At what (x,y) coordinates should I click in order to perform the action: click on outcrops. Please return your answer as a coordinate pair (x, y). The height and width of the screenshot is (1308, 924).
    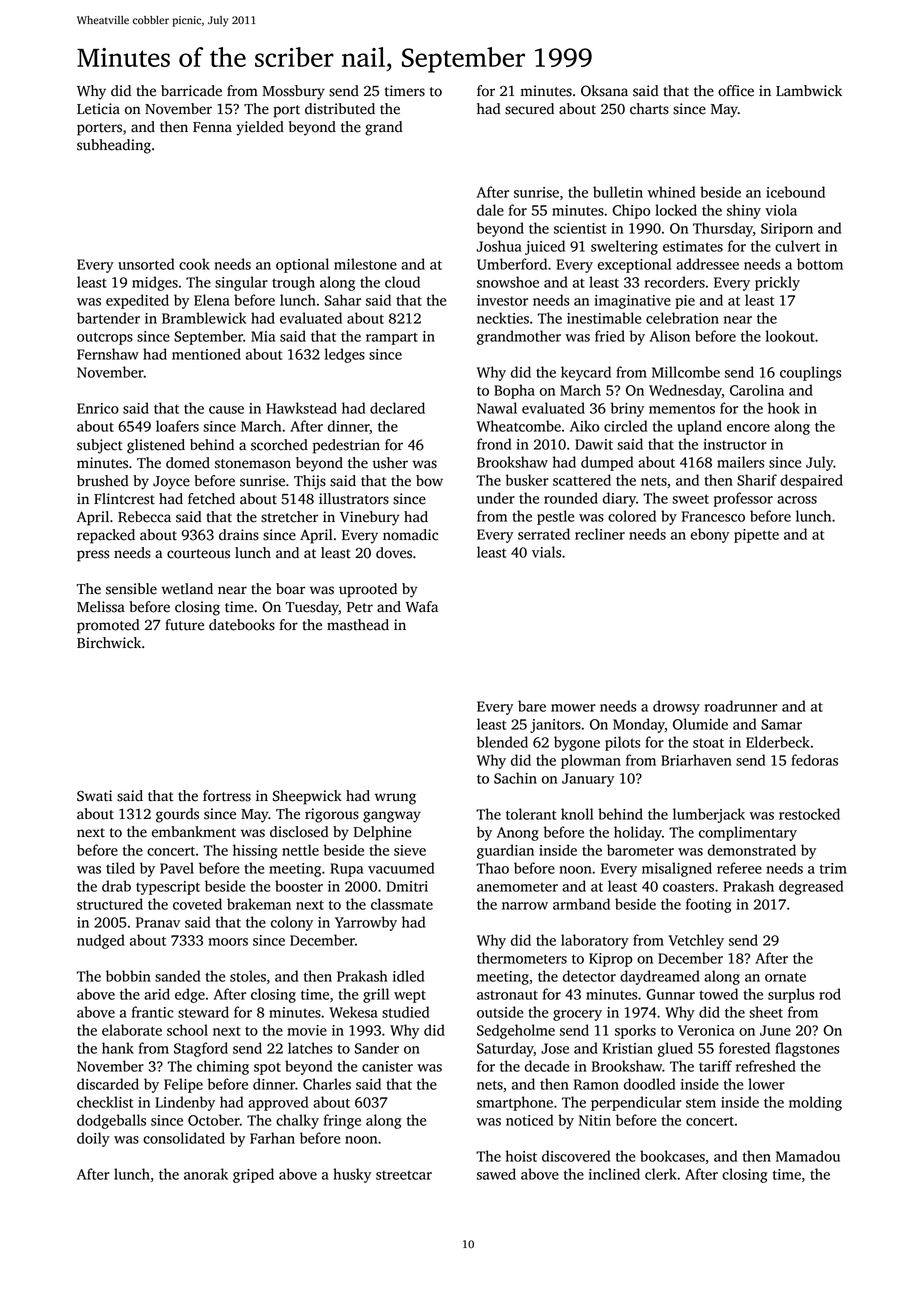
    Looking at the image, I should click on (105, 338).
